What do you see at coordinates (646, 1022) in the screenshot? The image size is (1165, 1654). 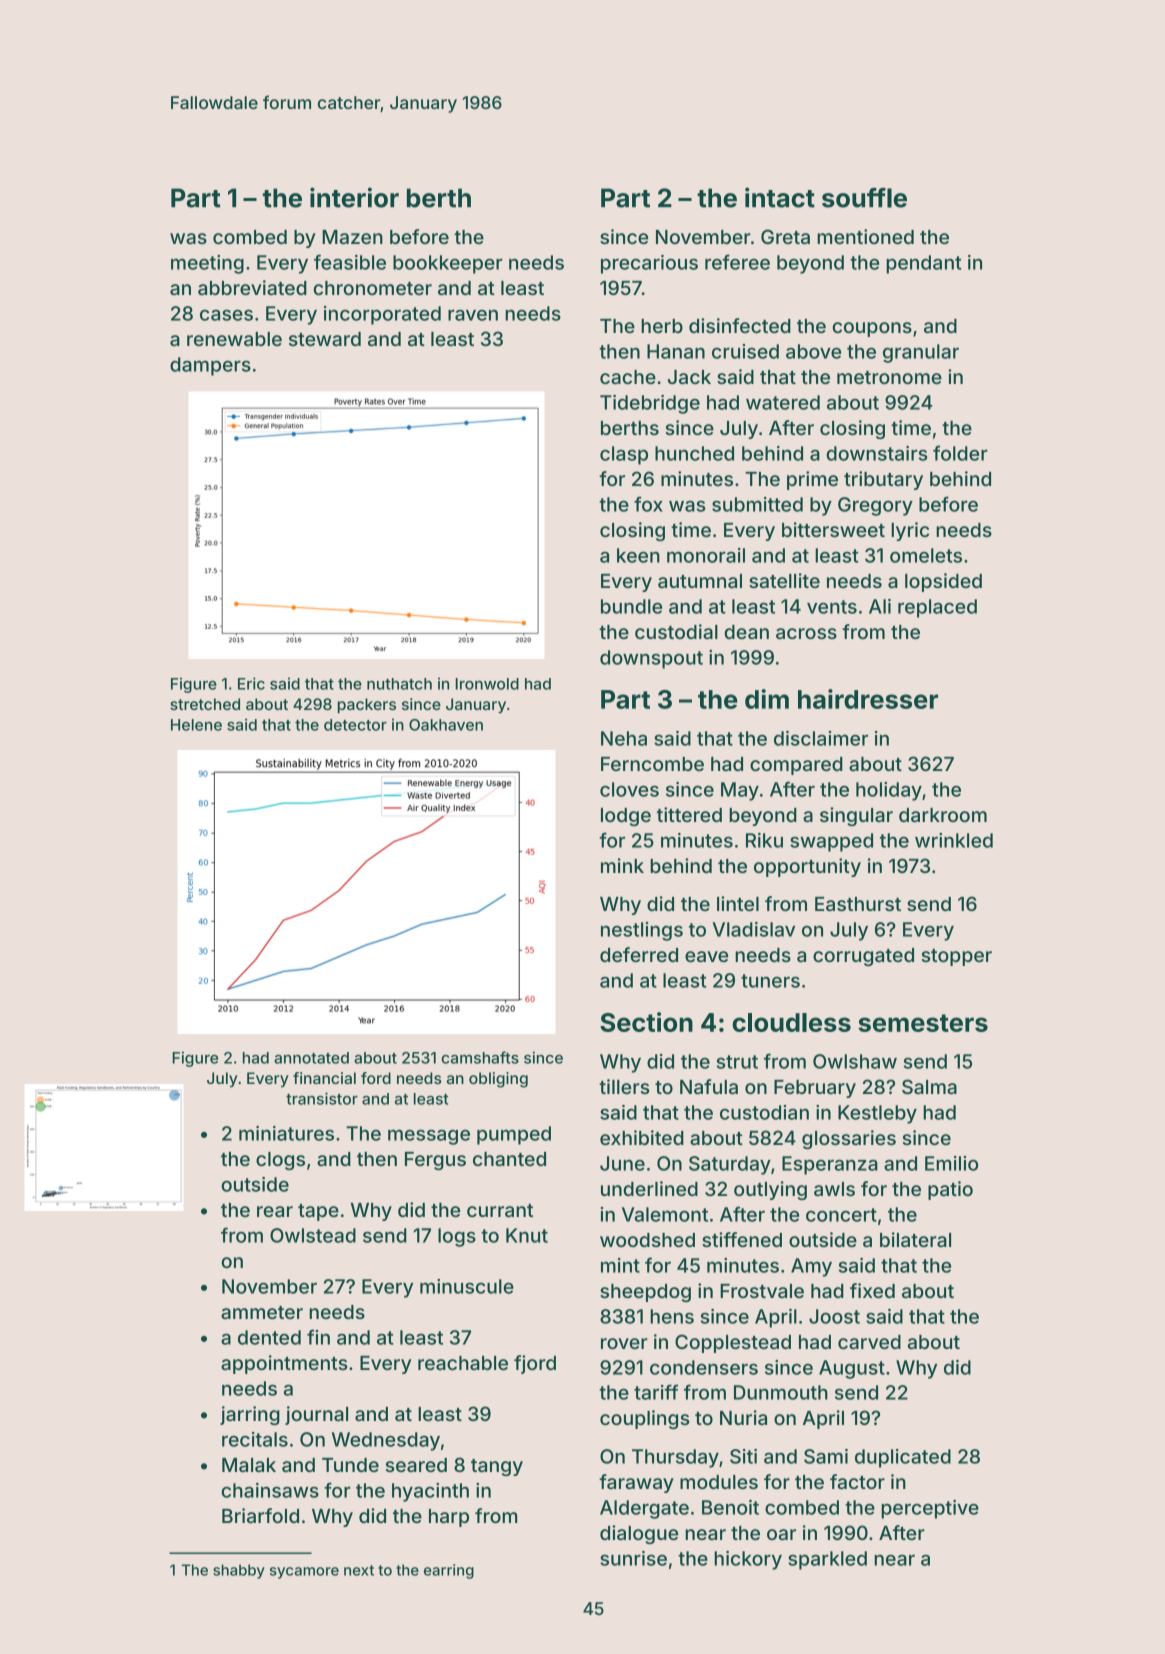 I see `Section` at bounding box center [646, 1022].
